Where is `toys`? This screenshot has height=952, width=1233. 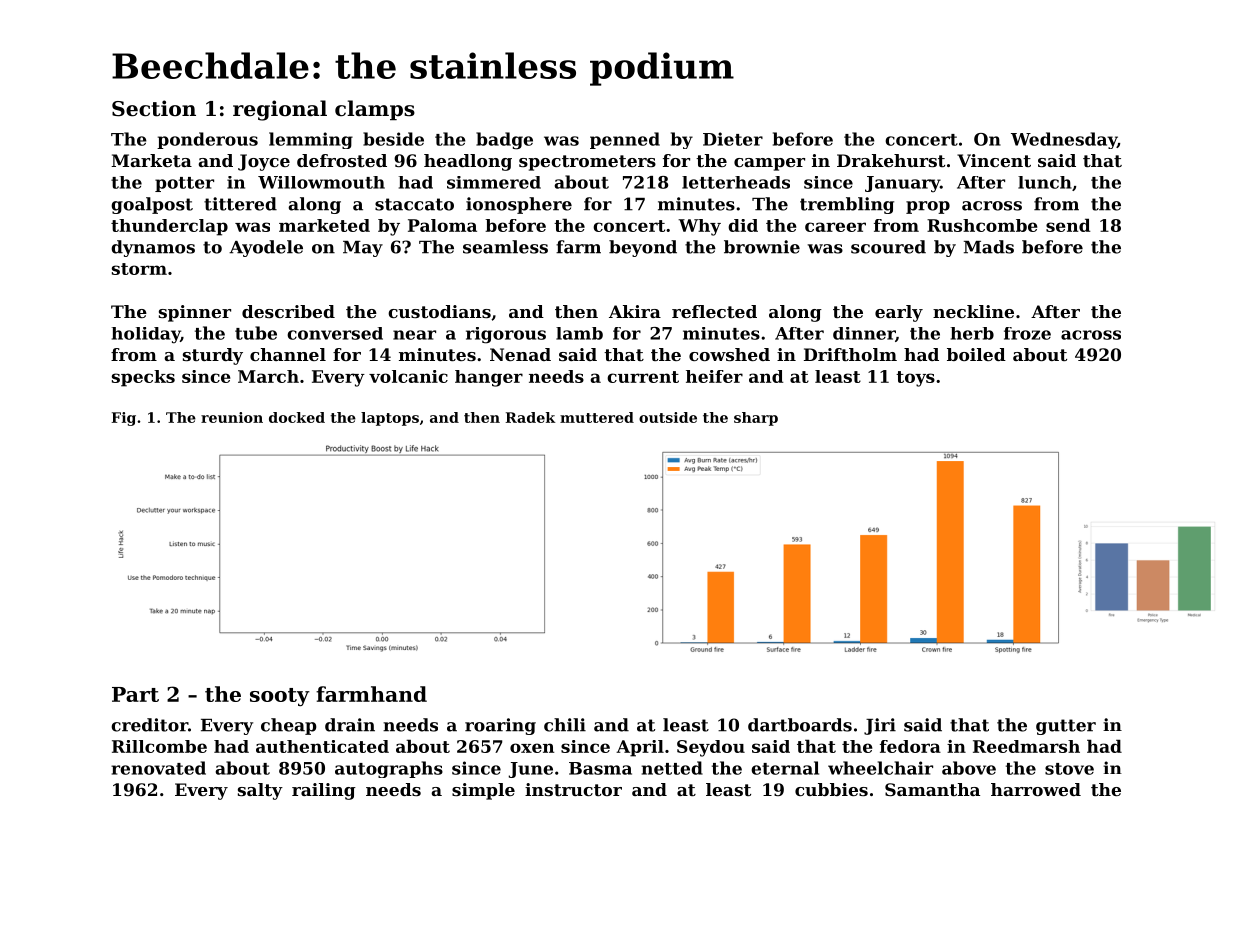
toys is located at coordinates (915, 379).
